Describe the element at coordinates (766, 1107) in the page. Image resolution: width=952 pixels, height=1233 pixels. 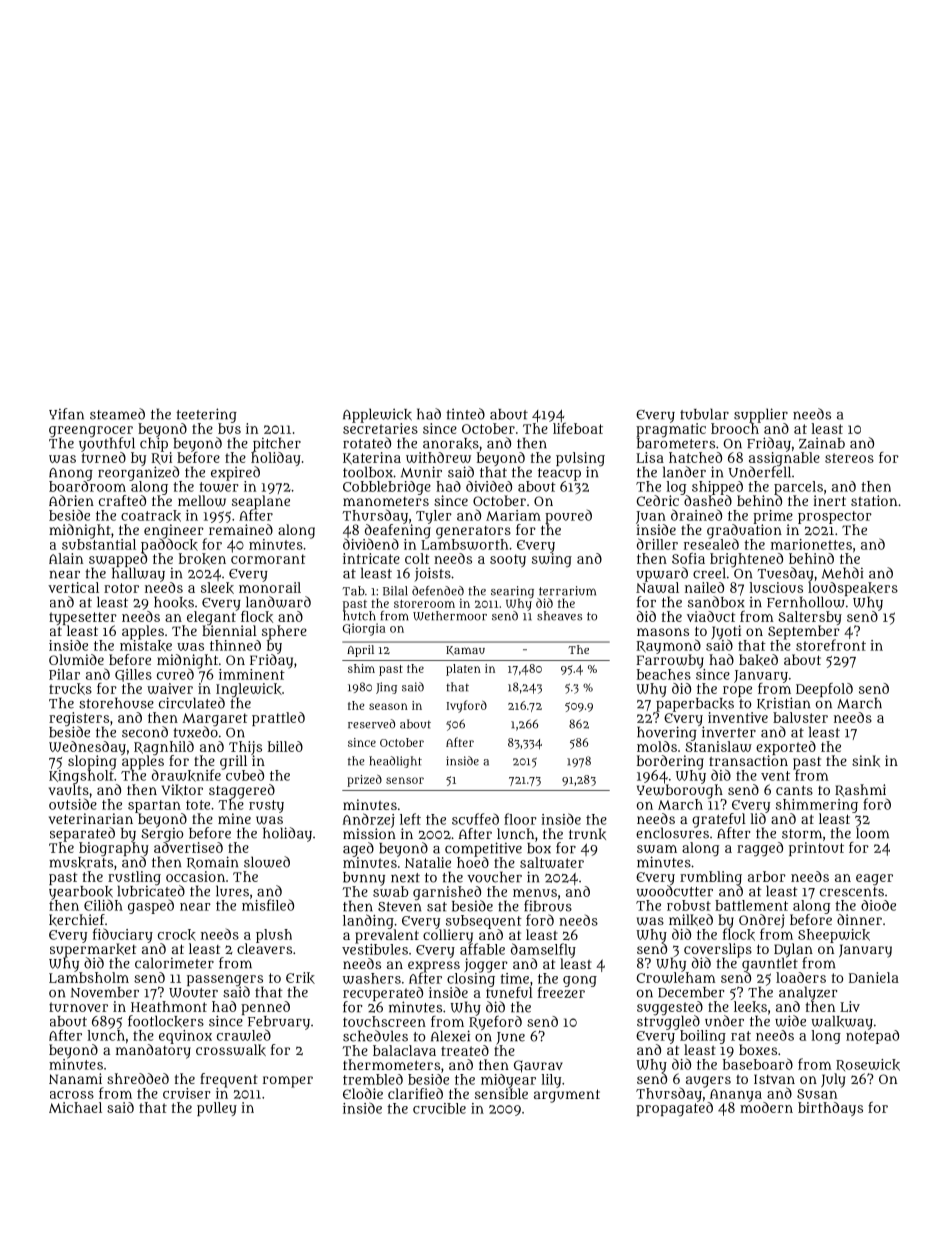
I see `modern` at that location.
